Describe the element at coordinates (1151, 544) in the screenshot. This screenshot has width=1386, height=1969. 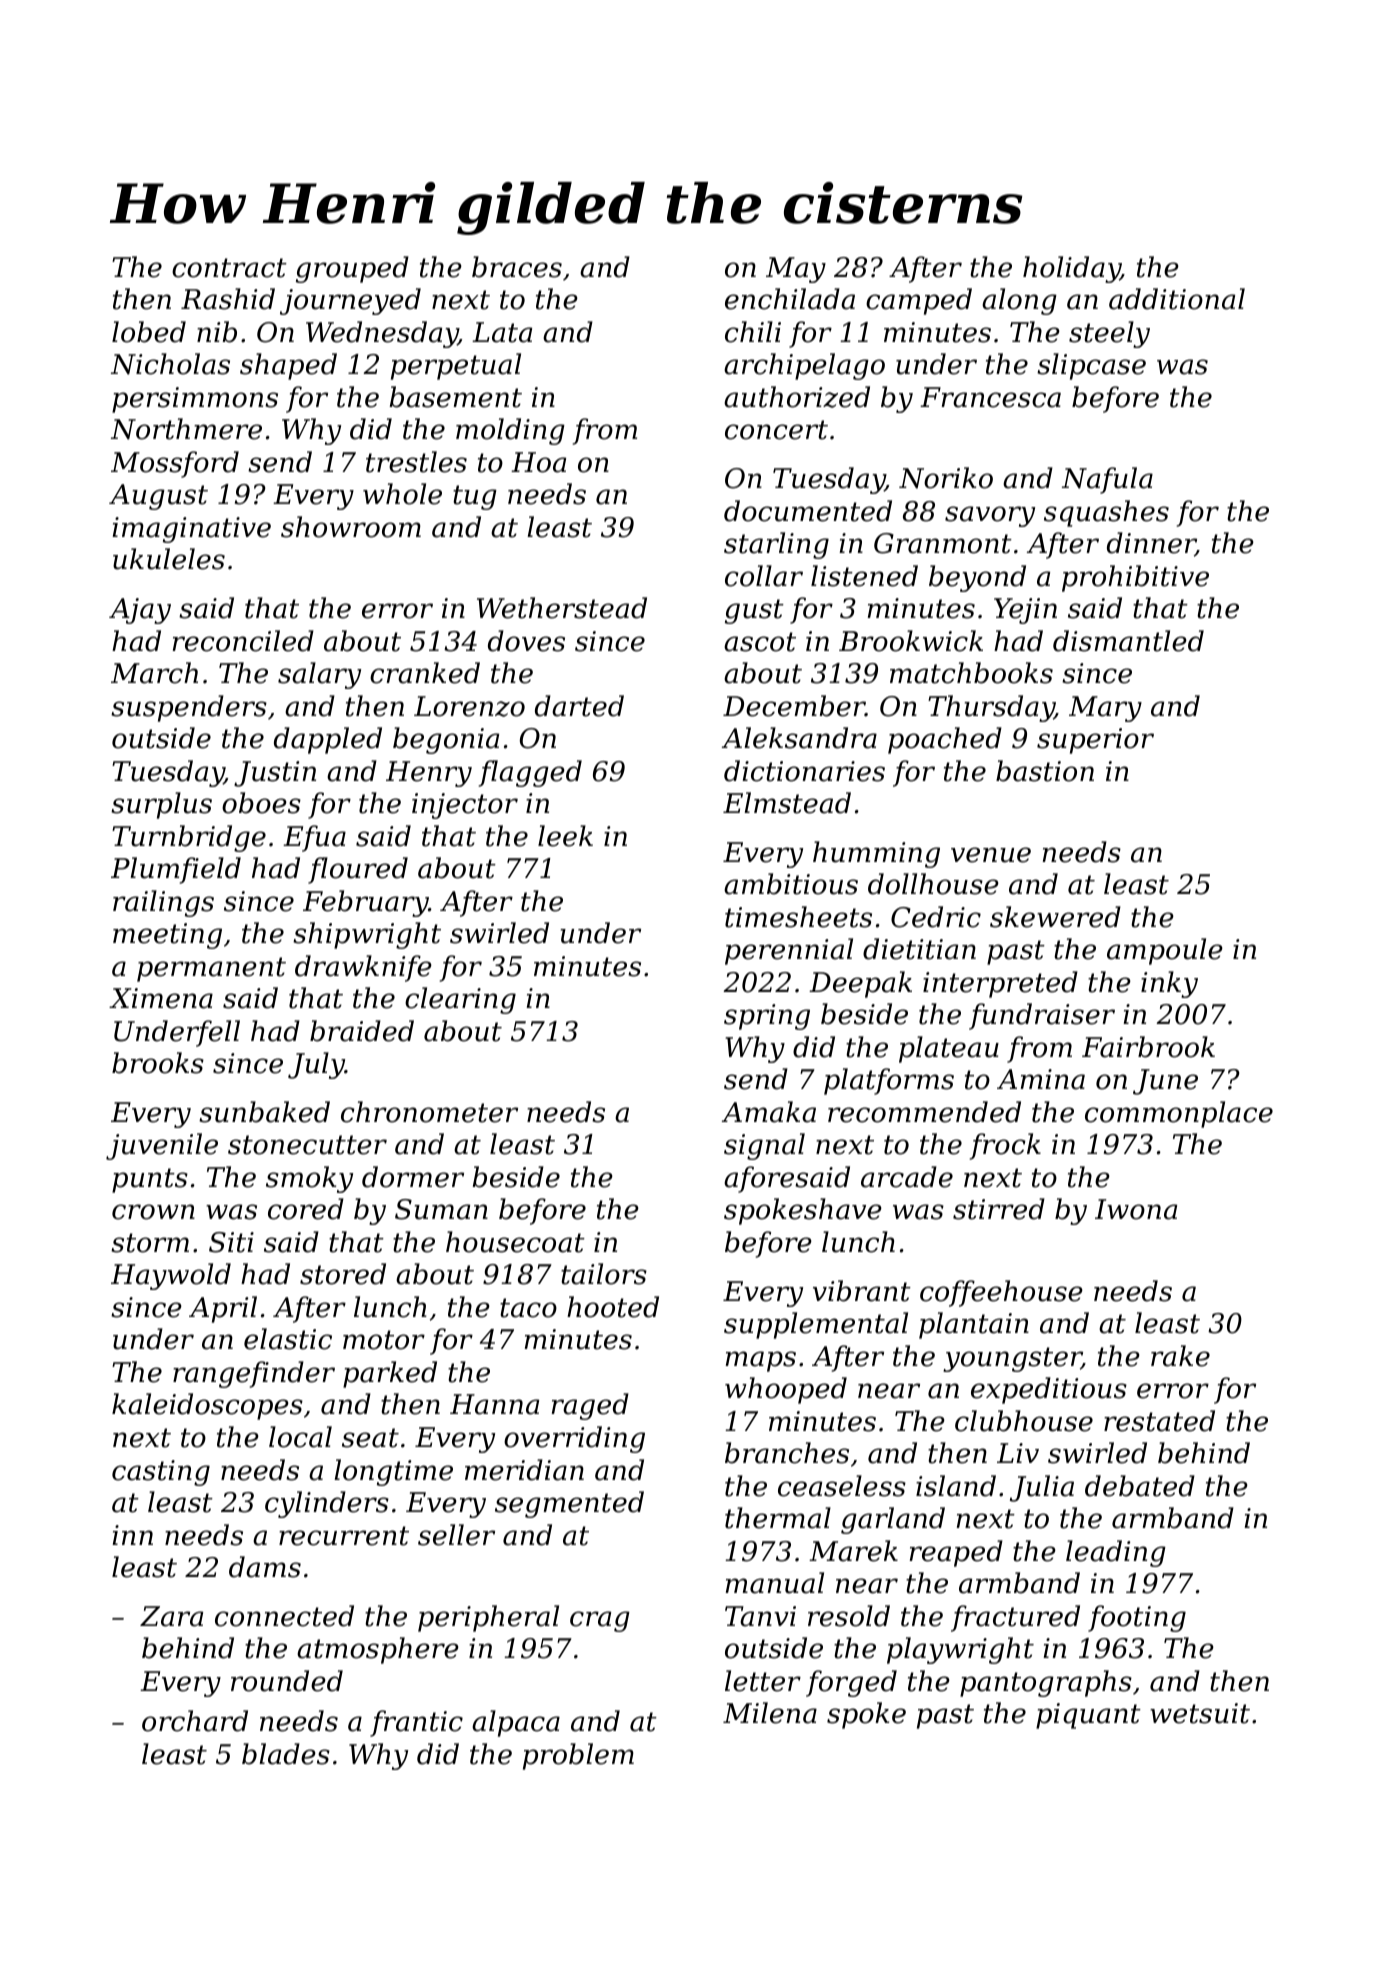
I see `dinner` at that location.
